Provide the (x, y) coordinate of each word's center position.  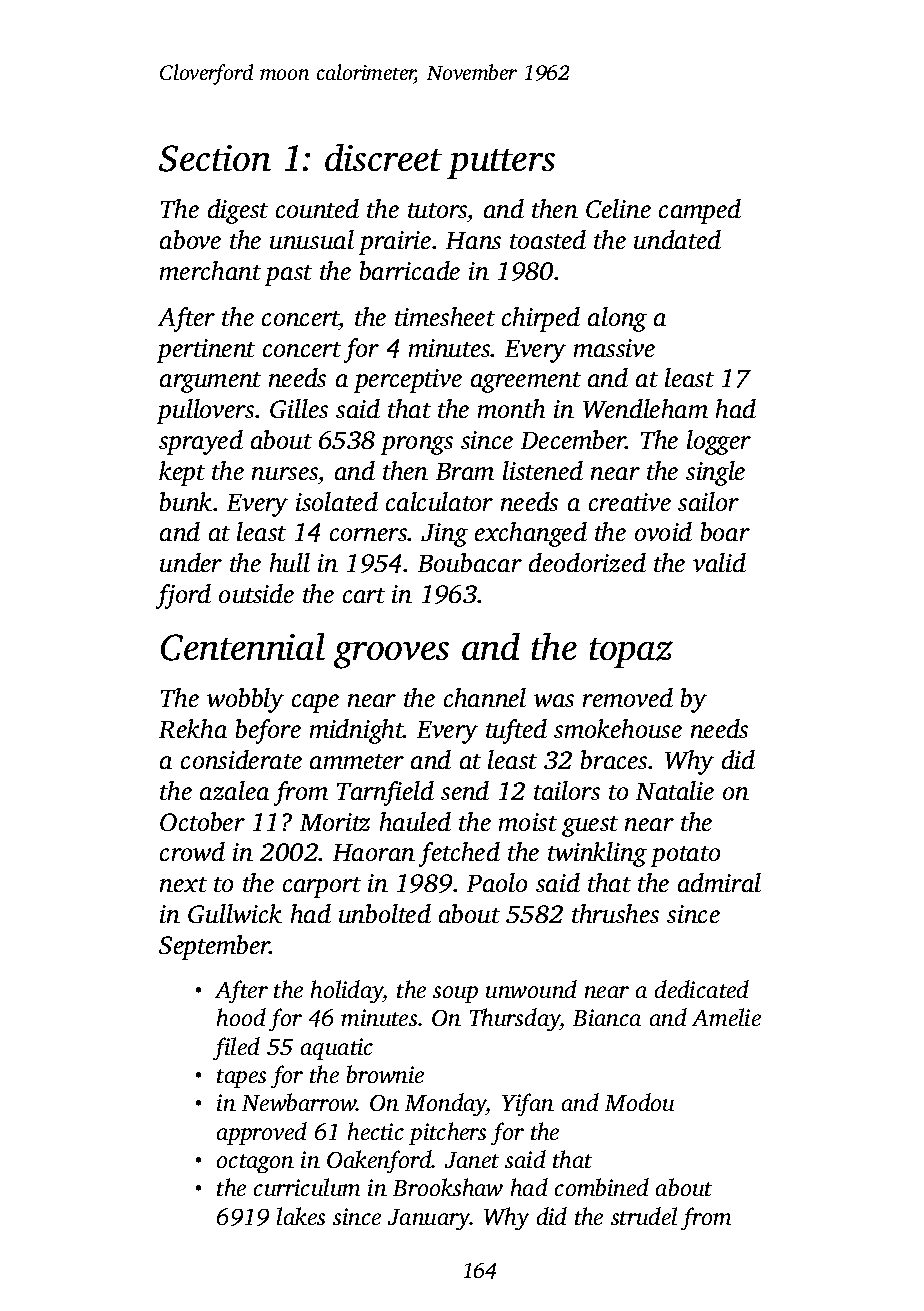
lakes (301, 1216)
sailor (708, 501)
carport (322, 887)
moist (528, 822)
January (429, 1219)
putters (501, 164)
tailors (567, 790)
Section (215, 158)
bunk (186, 501)
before (268, 731)
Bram (465, 471)
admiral (719, 882)
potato (685, 856)
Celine (618, 208)
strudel (644, 1216)
